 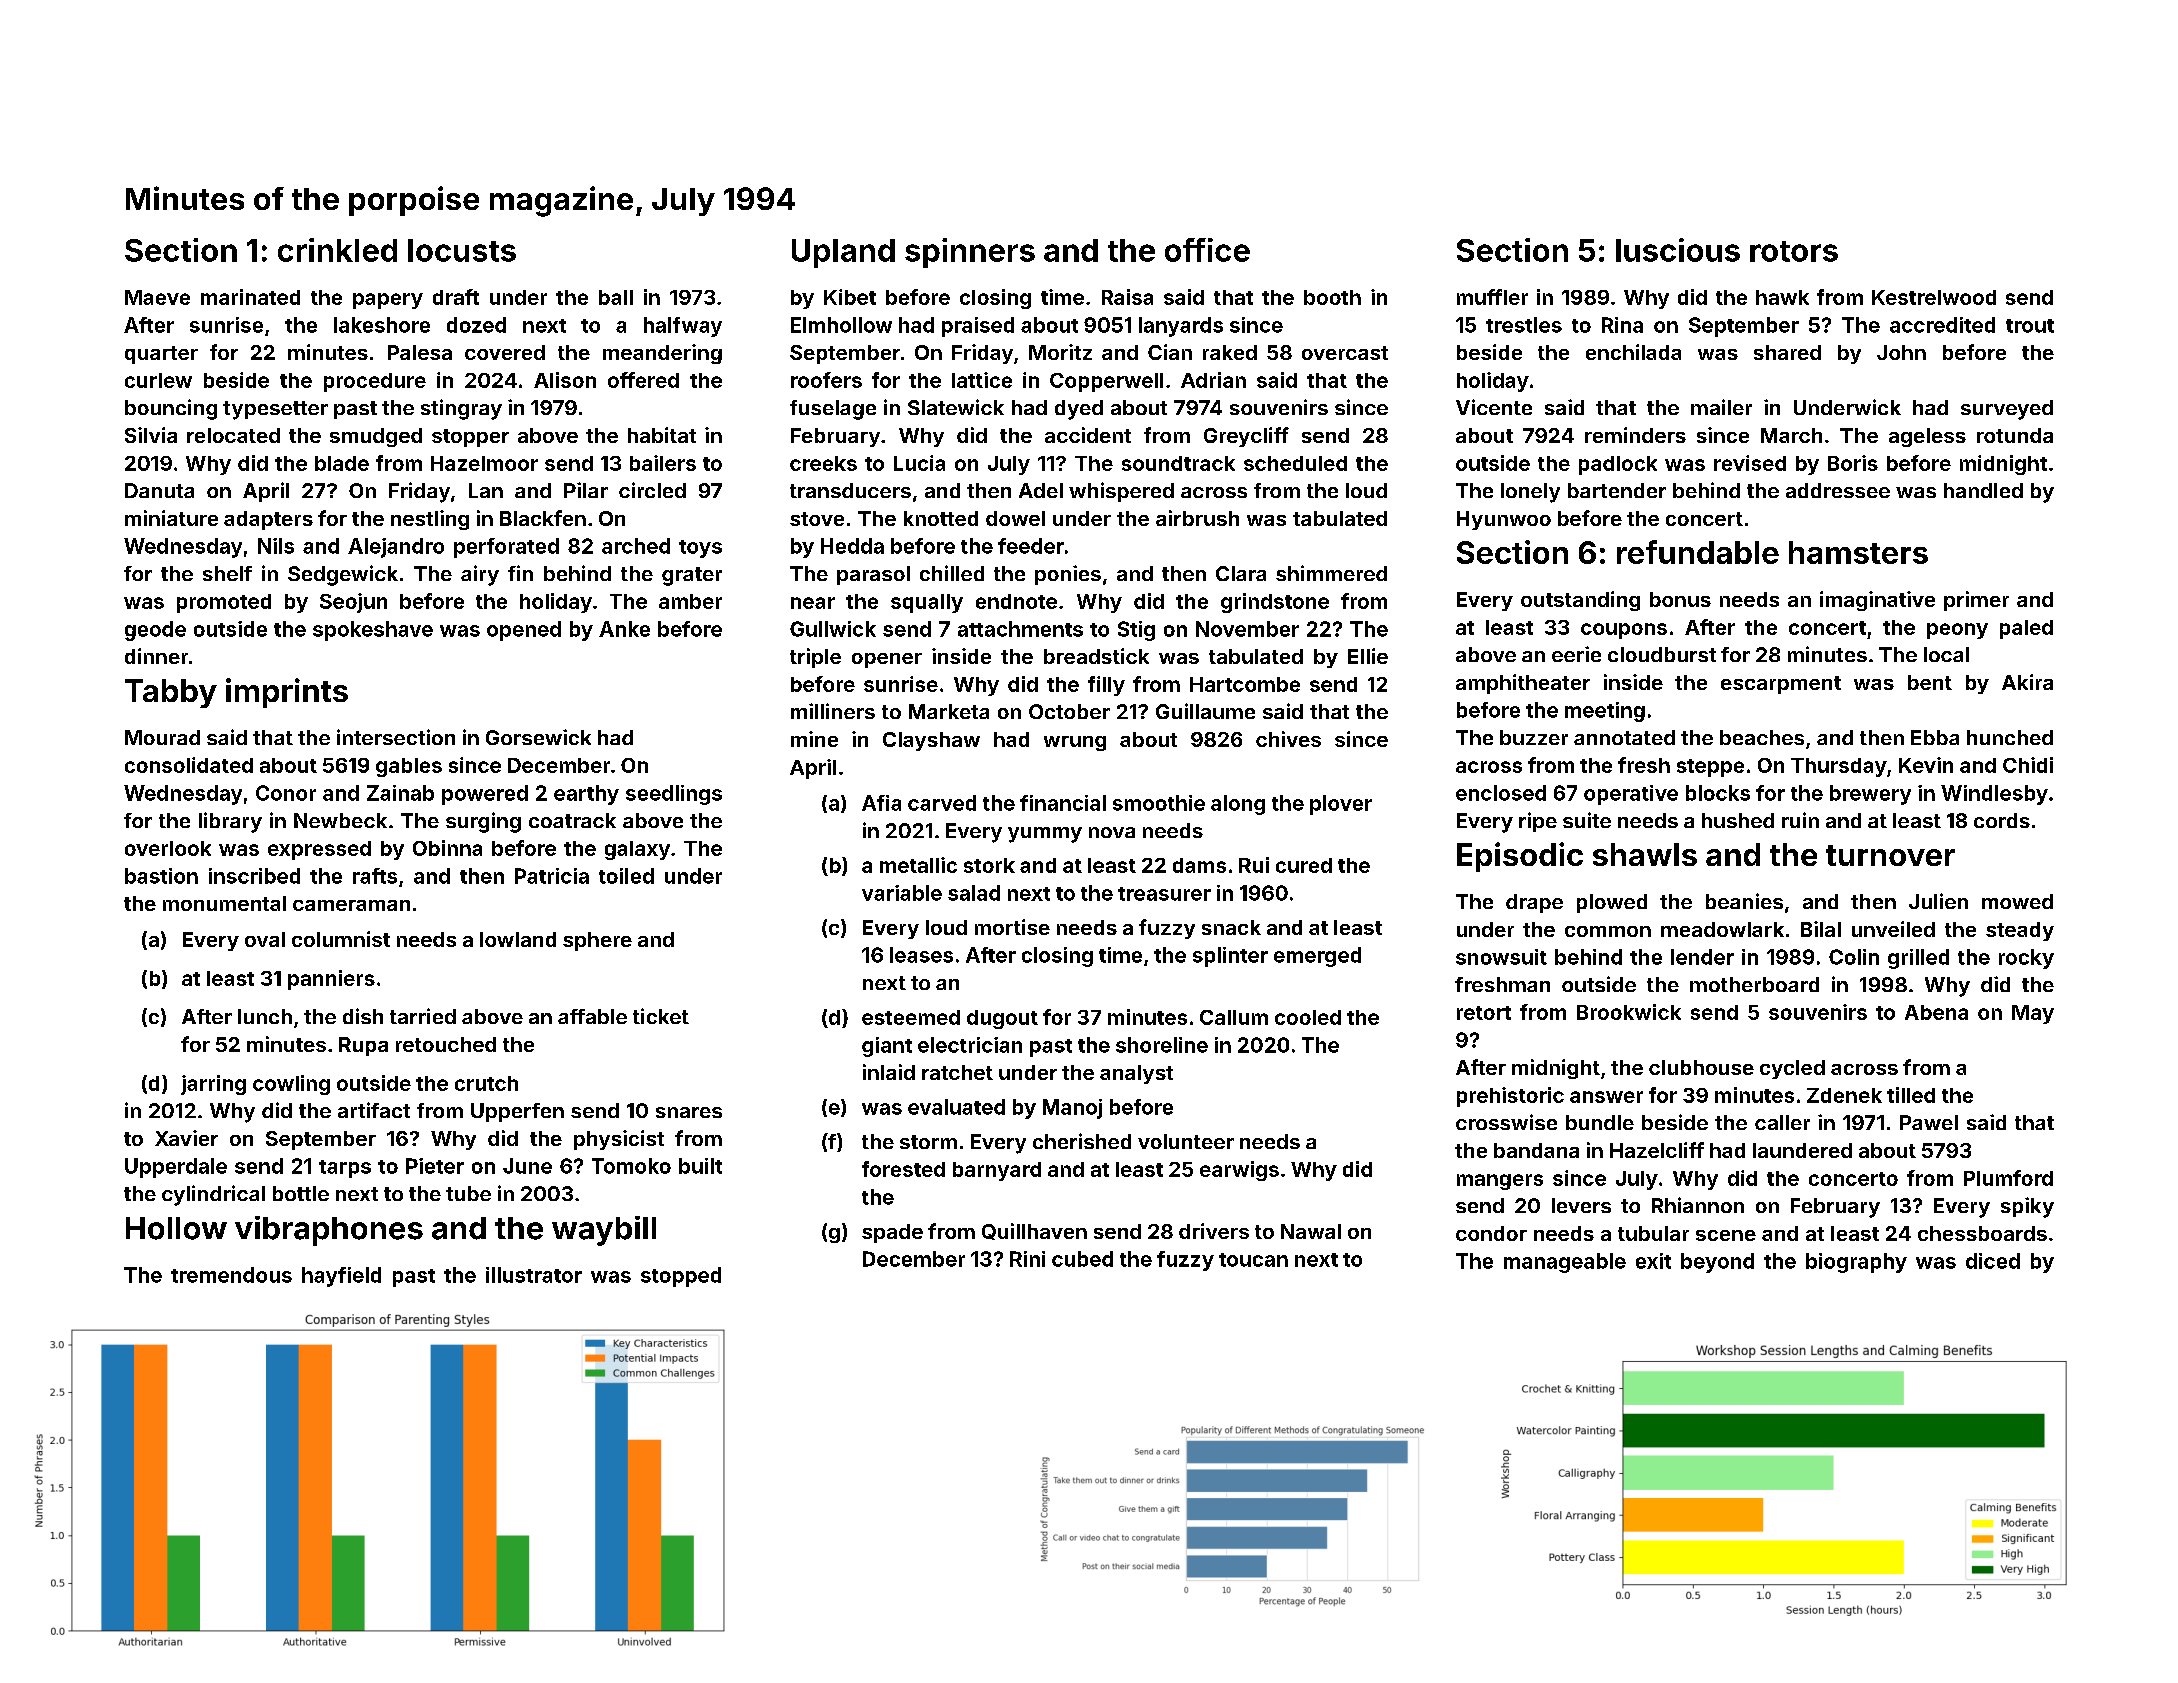 What do you see at coordinates (1678, 250) in the screenshot?
I see `luscious` at bounding box center [1678, 250].
